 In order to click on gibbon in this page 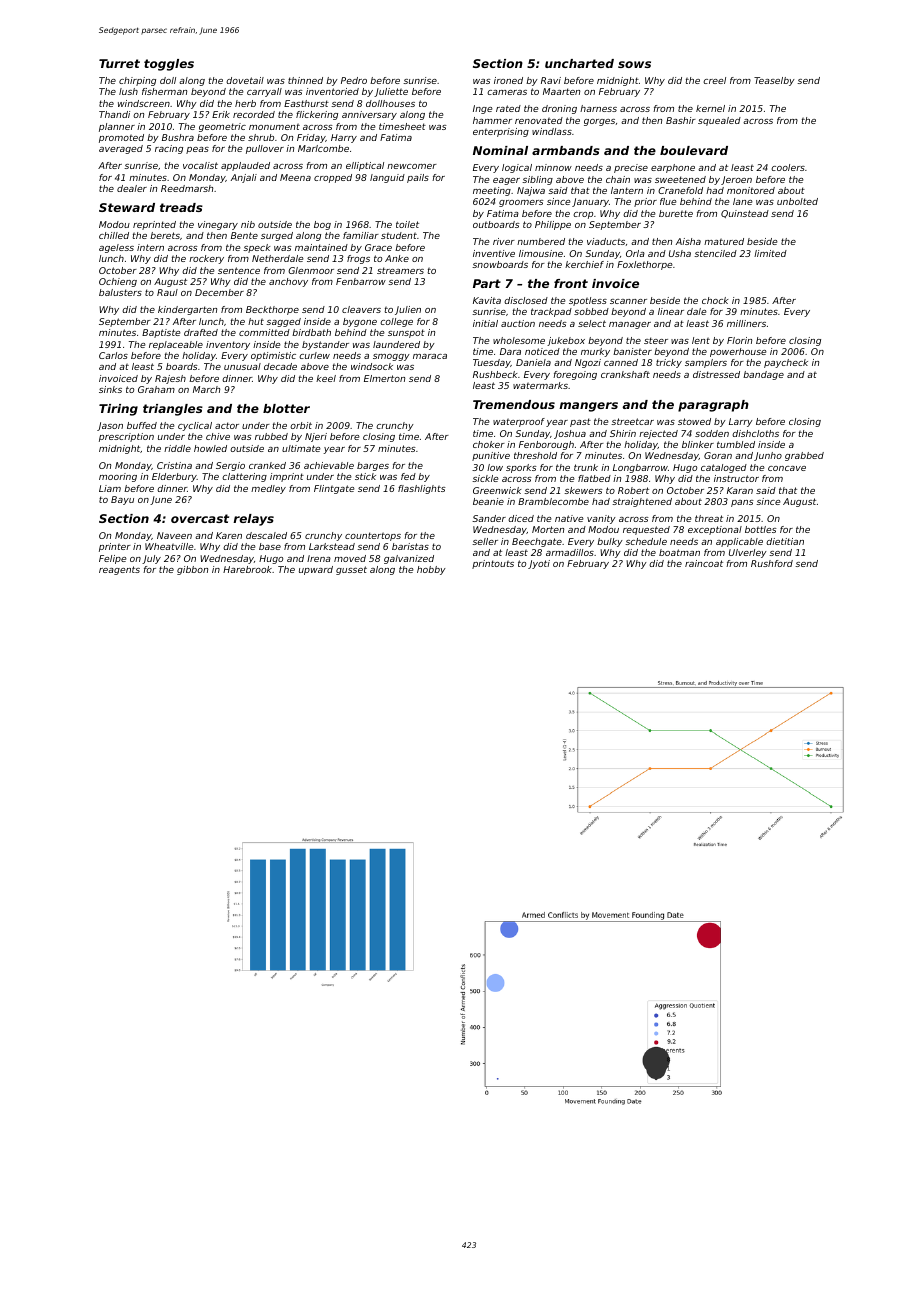, I will do `click(192, 570)`.
